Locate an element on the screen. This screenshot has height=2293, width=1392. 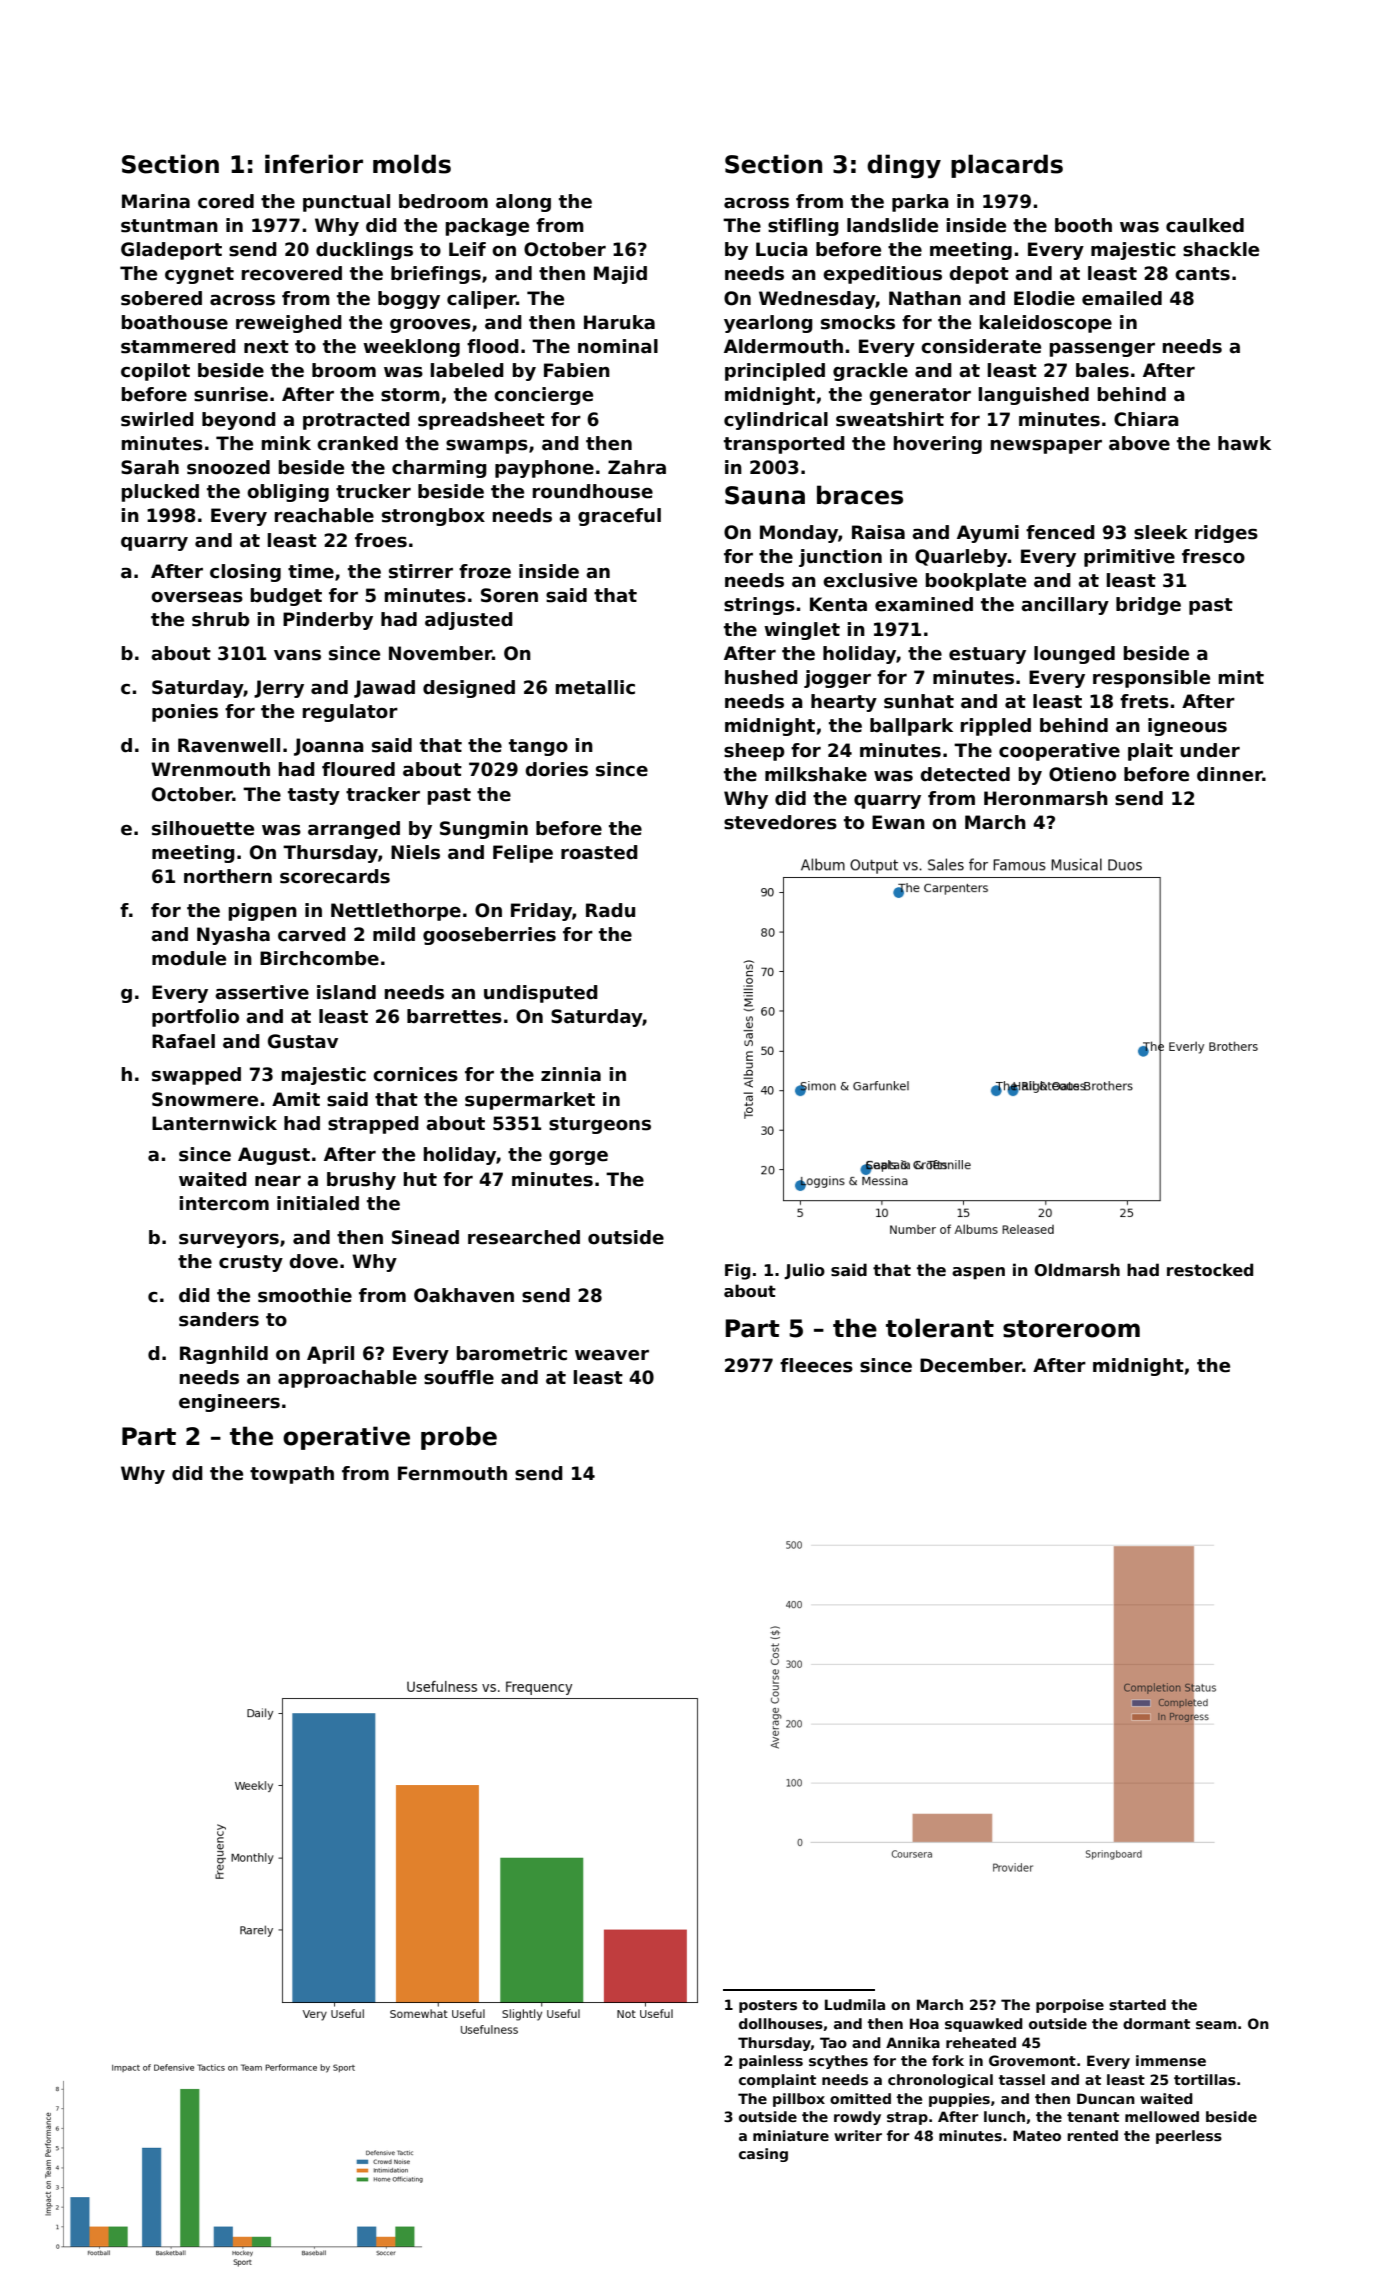
island is located at coordinates (346, 992).
